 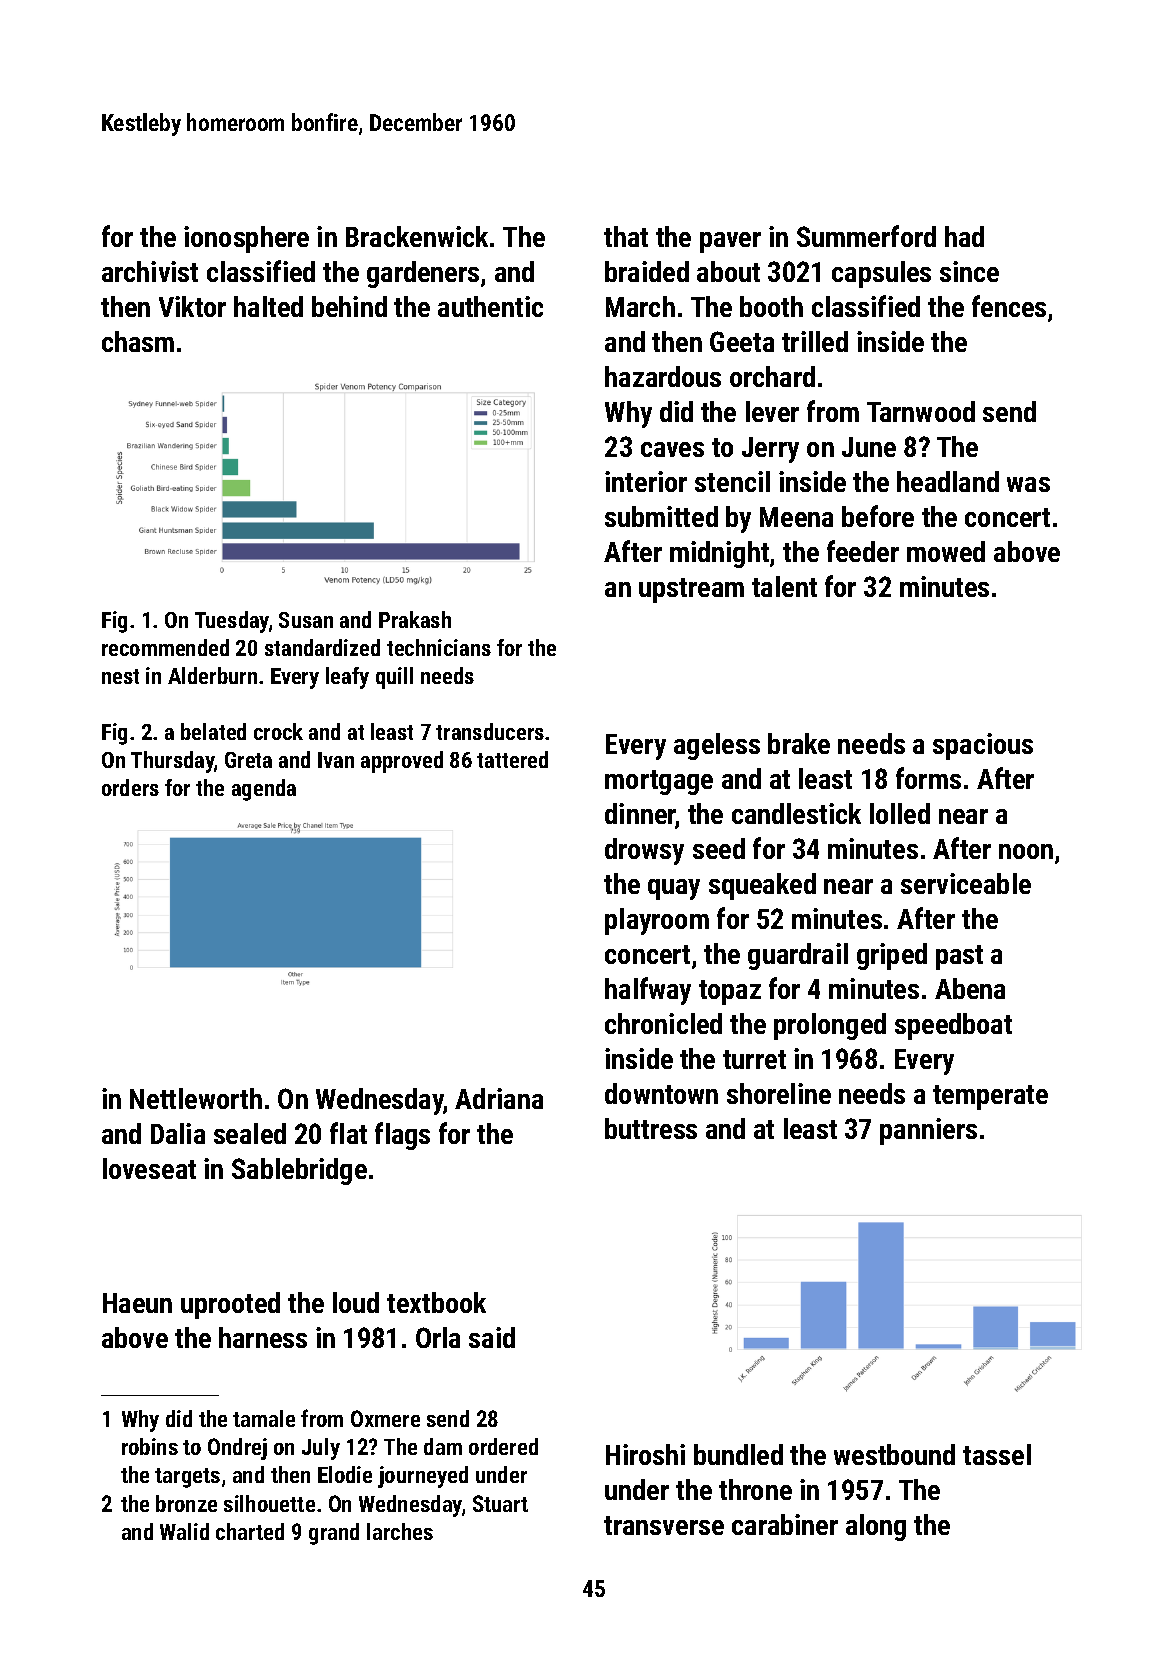 I want to click on downtown, so click(x=661, y=1093).
